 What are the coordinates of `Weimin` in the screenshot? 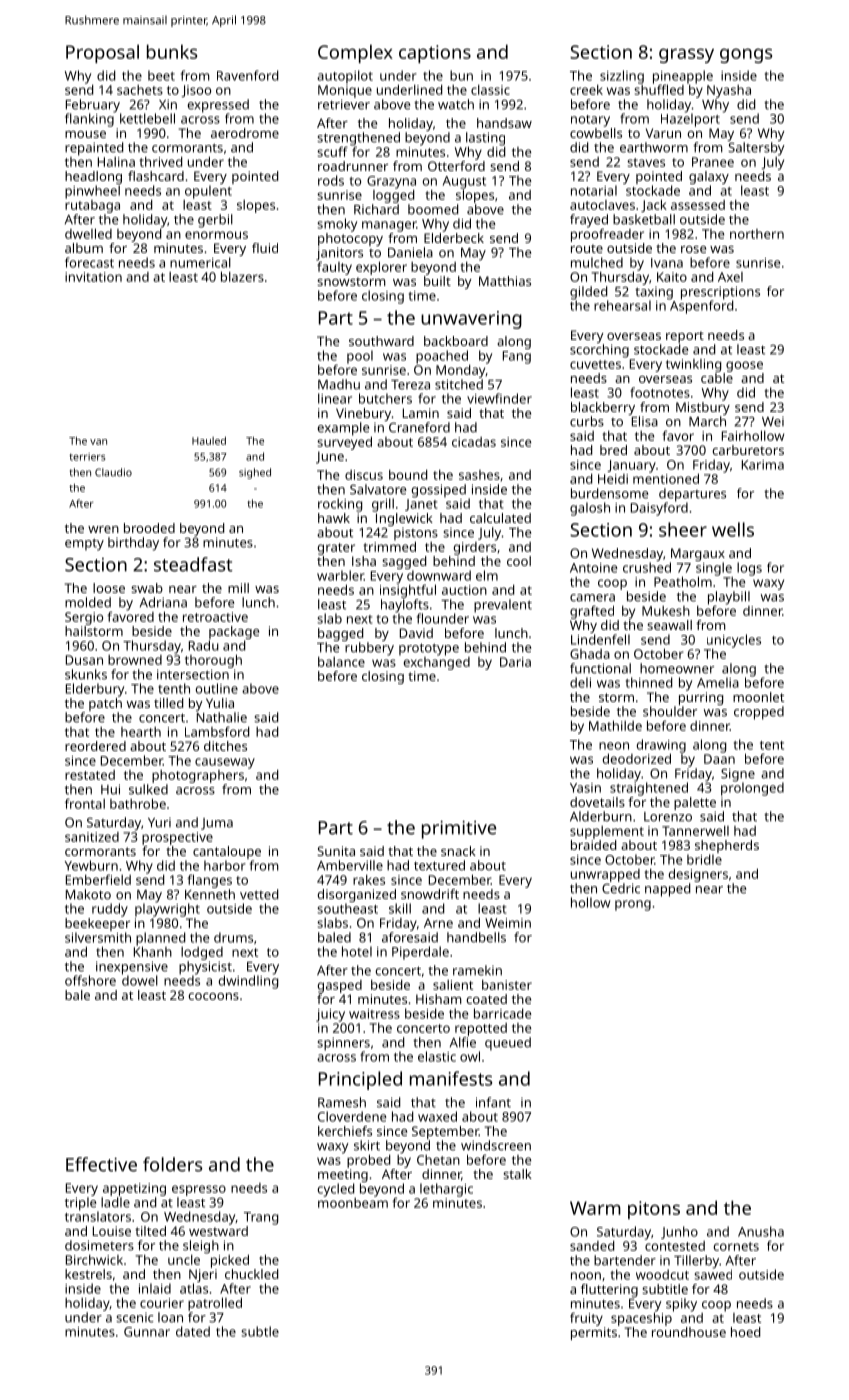 It's located at (508, 923).
